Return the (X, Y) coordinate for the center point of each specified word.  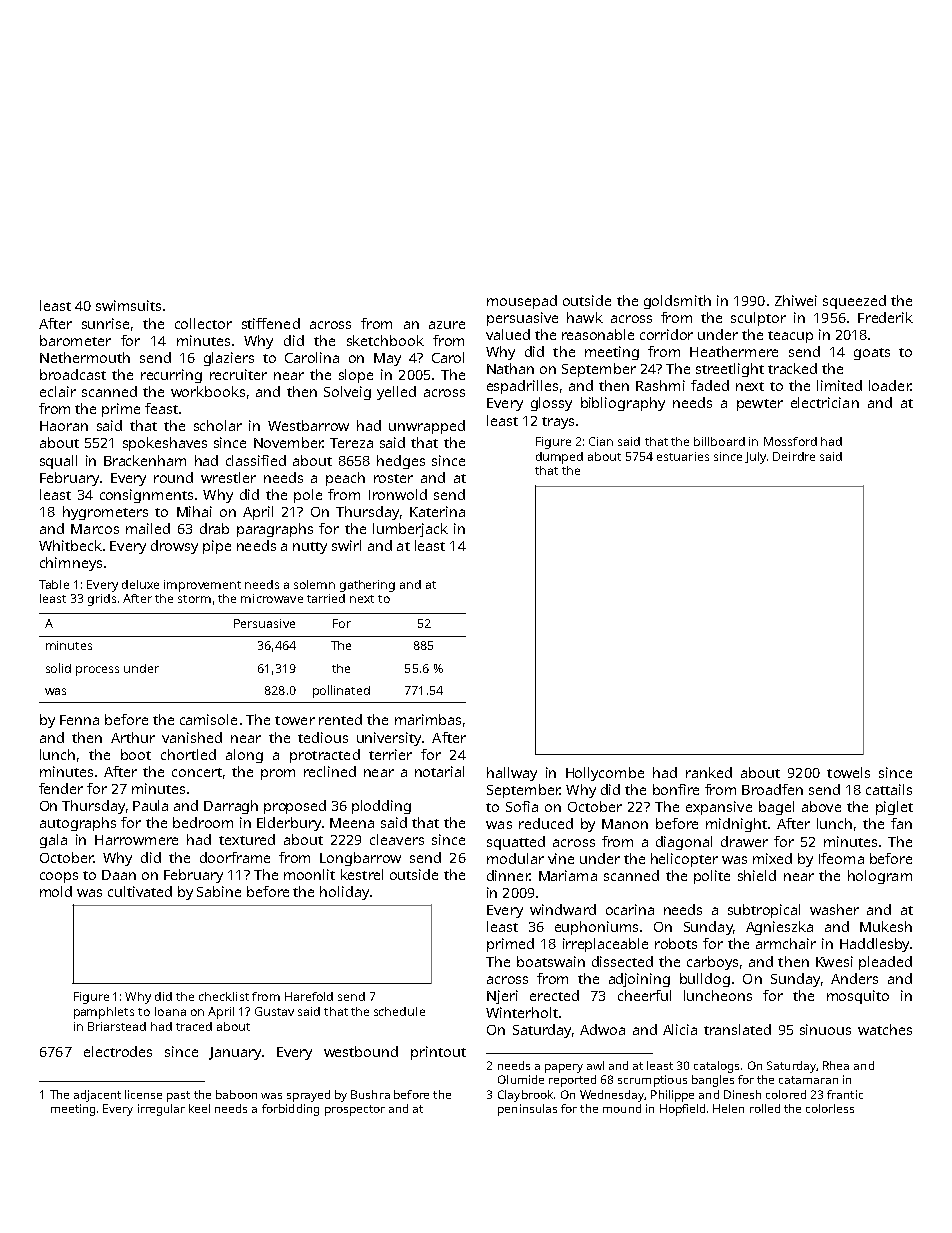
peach (345, 479)
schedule (399, 1011)
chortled (188, 754)
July (755, 458)
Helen (728, 1108)
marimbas (428, 719)
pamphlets (104, 1013)
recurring (171, 376)
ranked (709, 772)
